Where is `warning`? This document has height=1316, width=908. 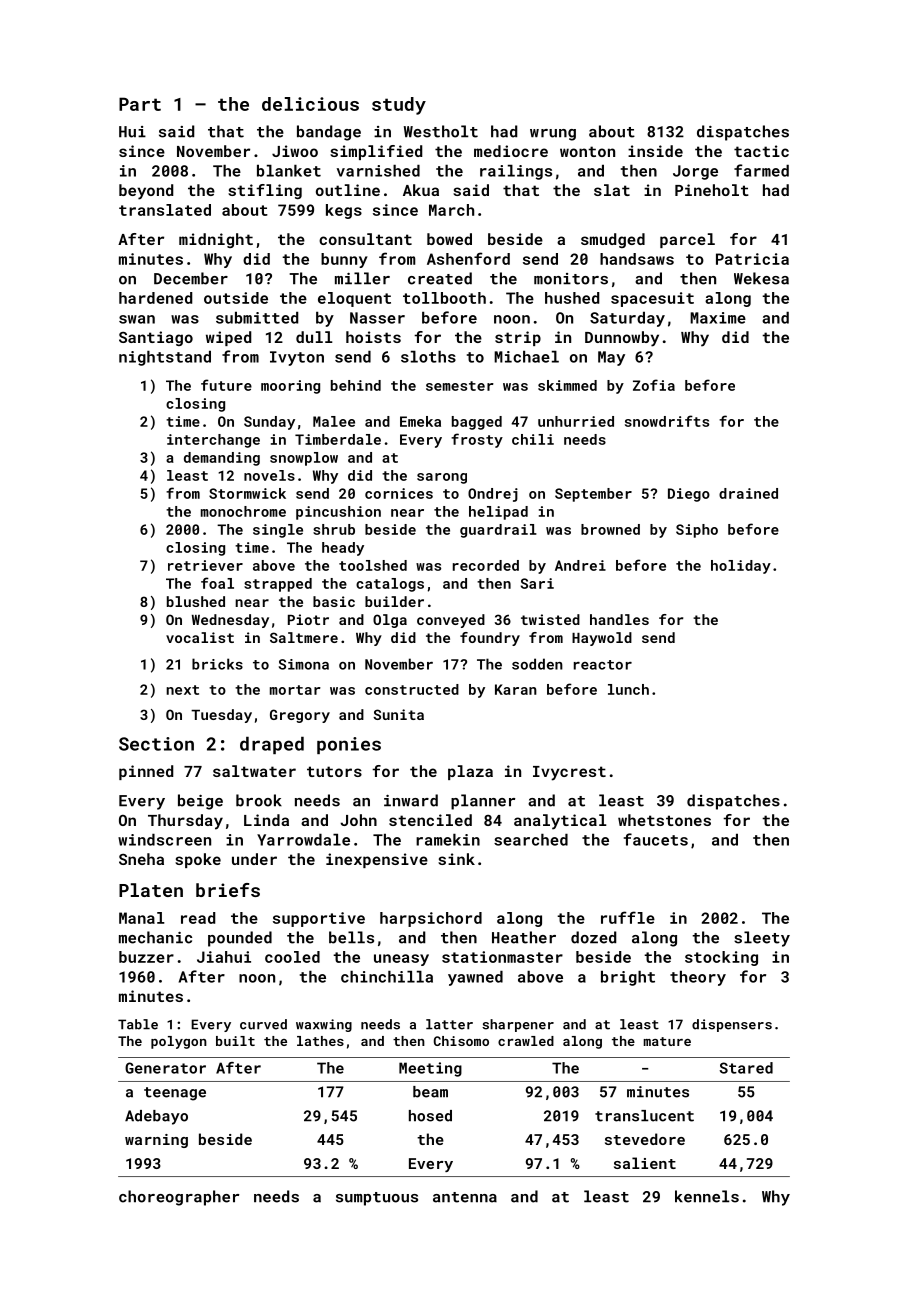 warning is located at coordinates (156, 1141).
